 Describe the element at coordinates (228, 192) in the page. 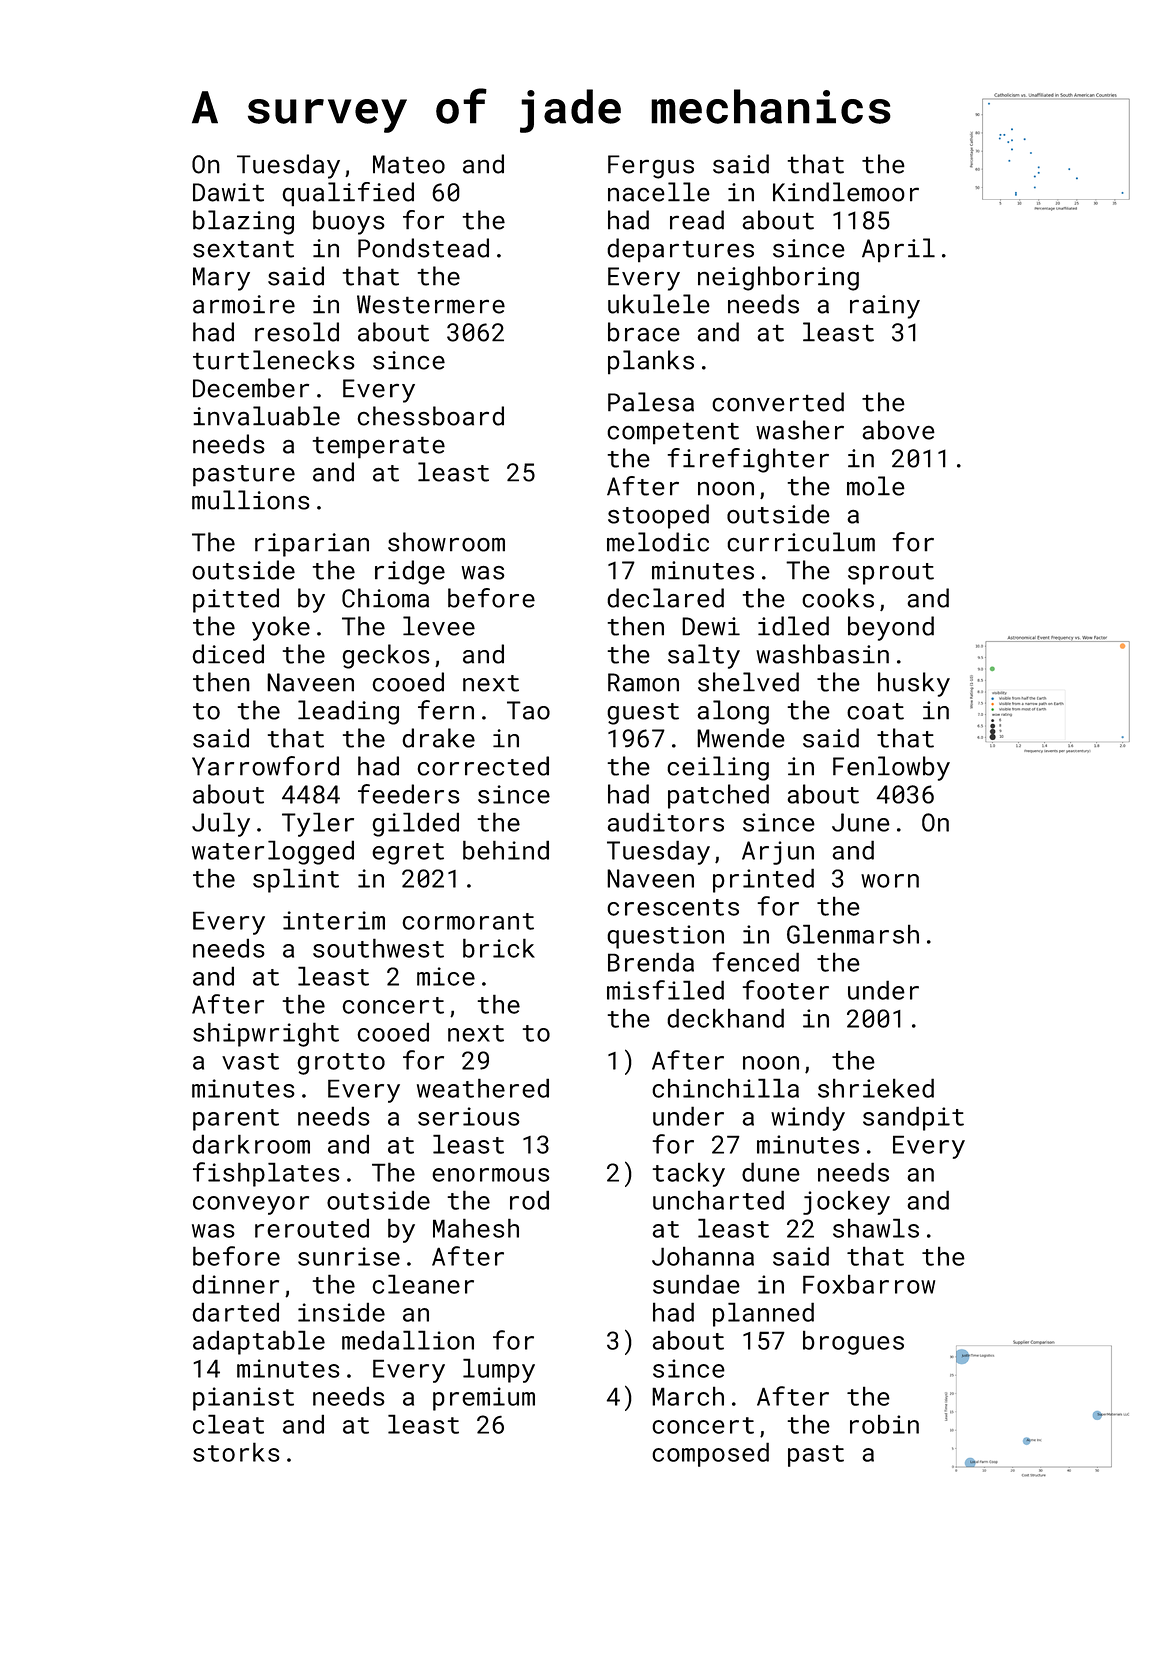

I see `Dawit` at that location.
